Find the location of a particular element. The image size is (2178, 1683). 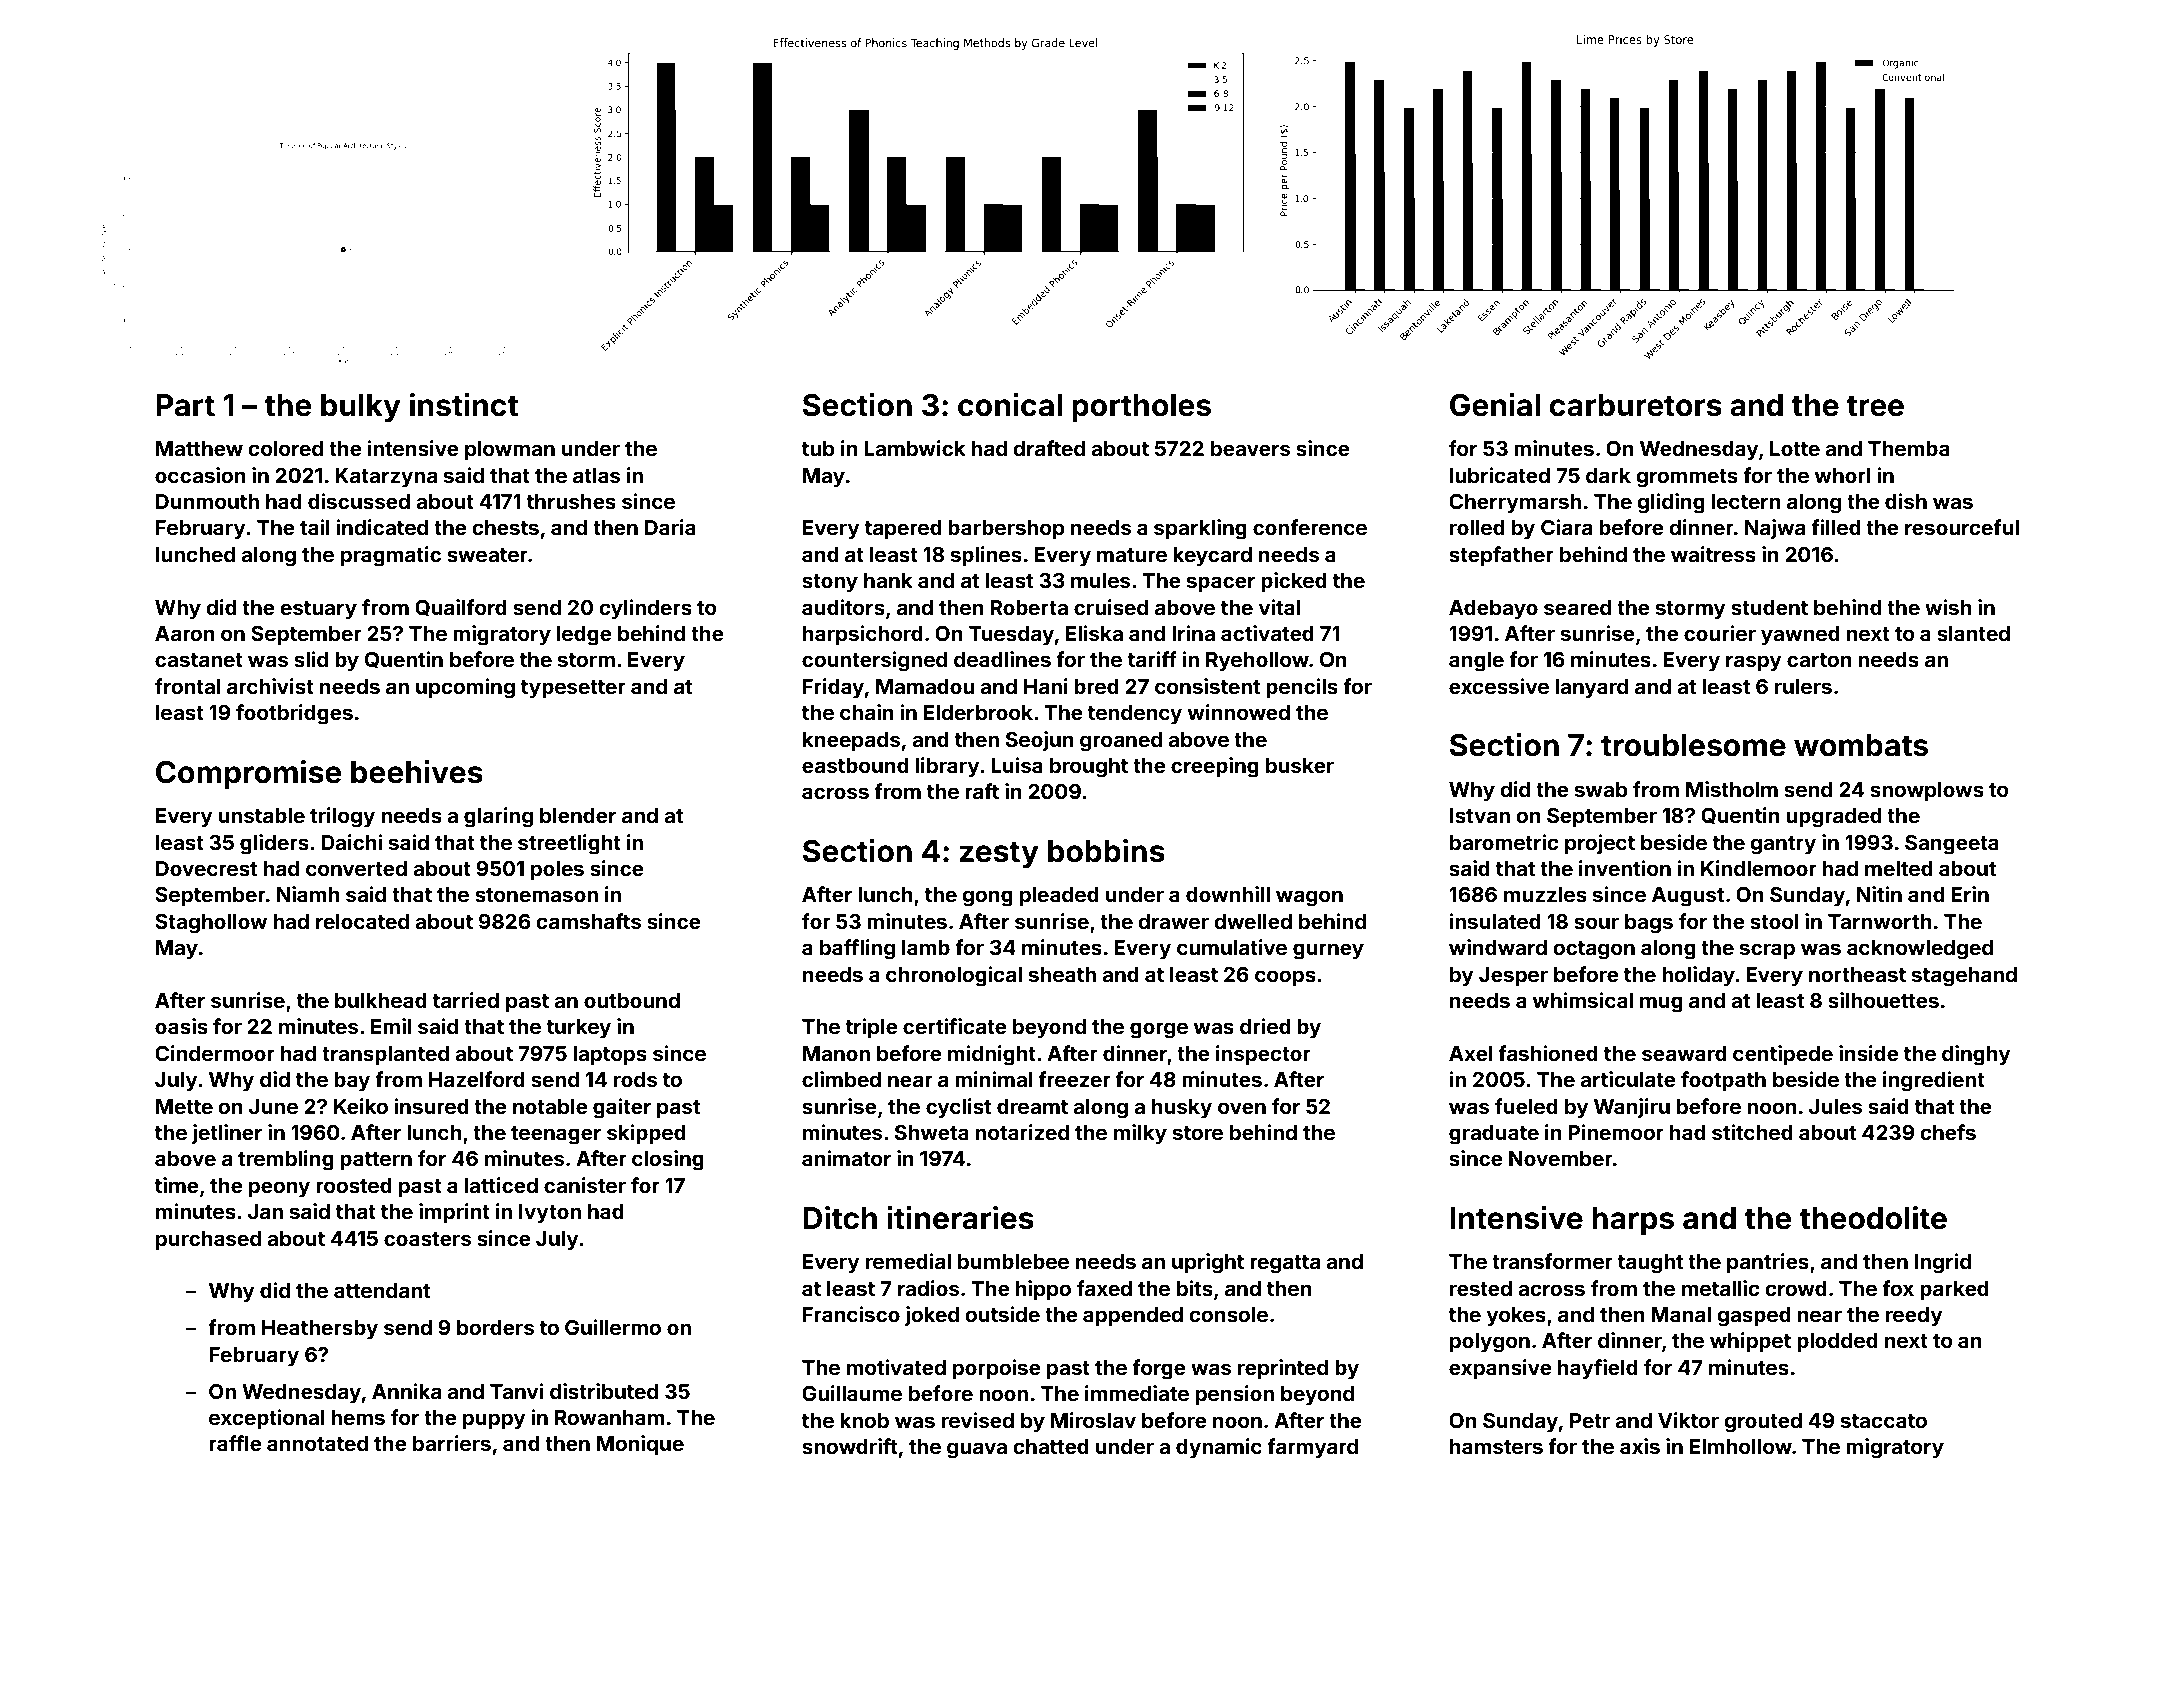

portholes is located at coordinates (1141, 408).
